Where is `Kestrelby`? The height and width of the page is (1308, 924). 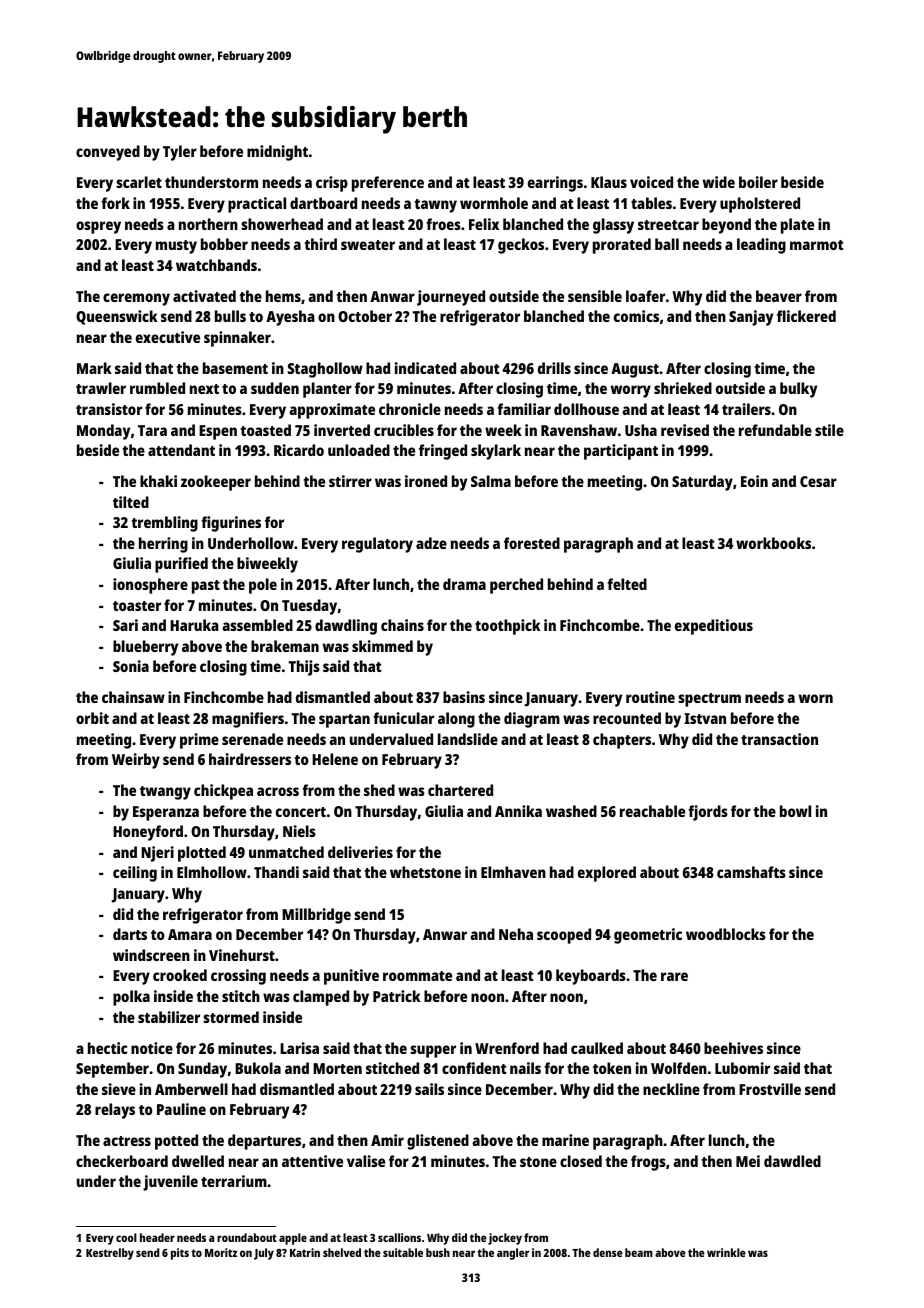
Kestrelby is located at coordinates (110, 1254).
